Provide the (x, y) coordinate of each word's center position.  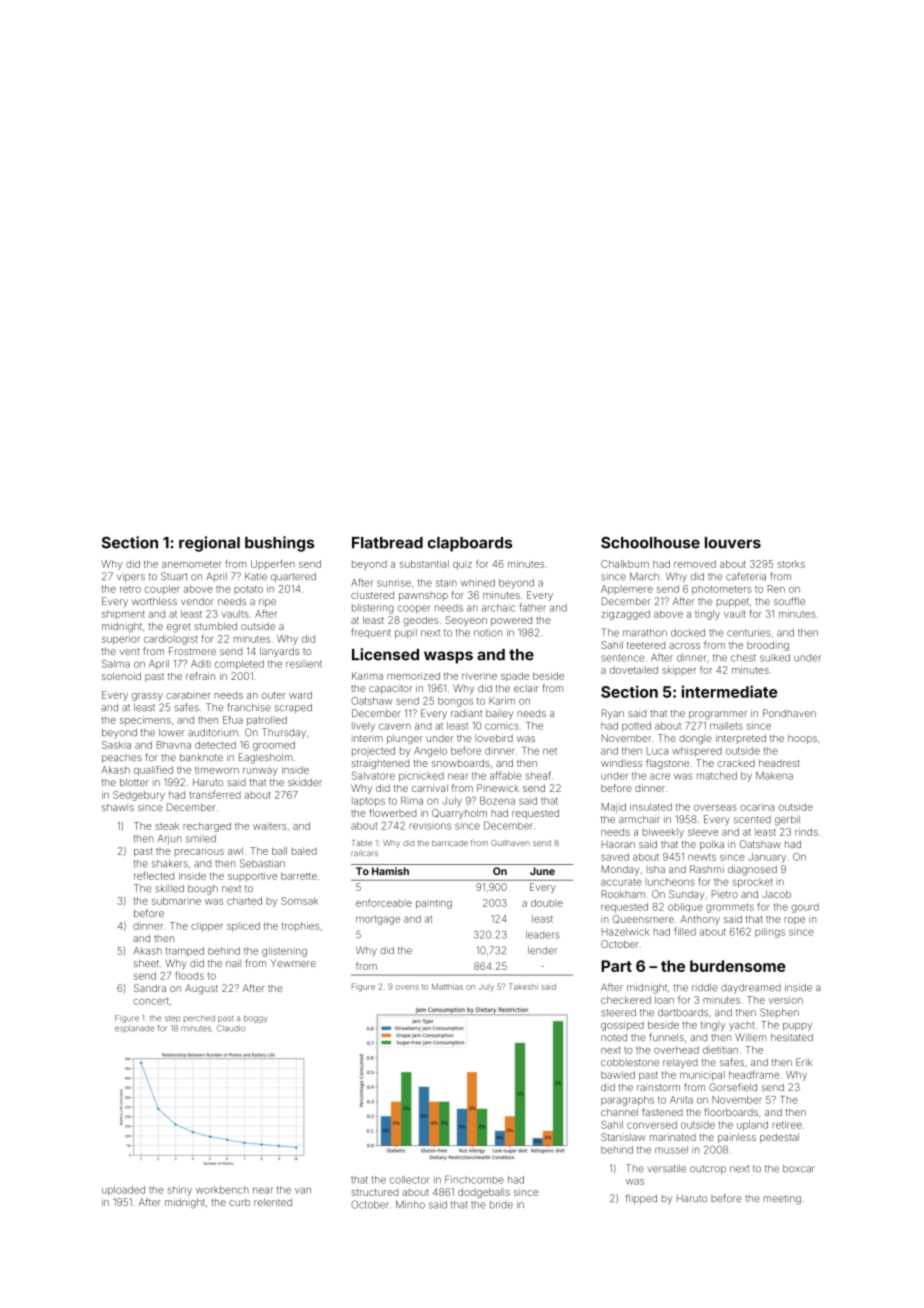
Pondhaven (789, 713)
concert (151, 1001)
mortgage (378, 920)
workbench (222, 1190)
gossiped (622, 1026)
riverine (479, 676)
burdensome (738, 966)
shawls (118, 807)
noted (614, 1037)
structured (375, 1192)
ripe (267, 603)
